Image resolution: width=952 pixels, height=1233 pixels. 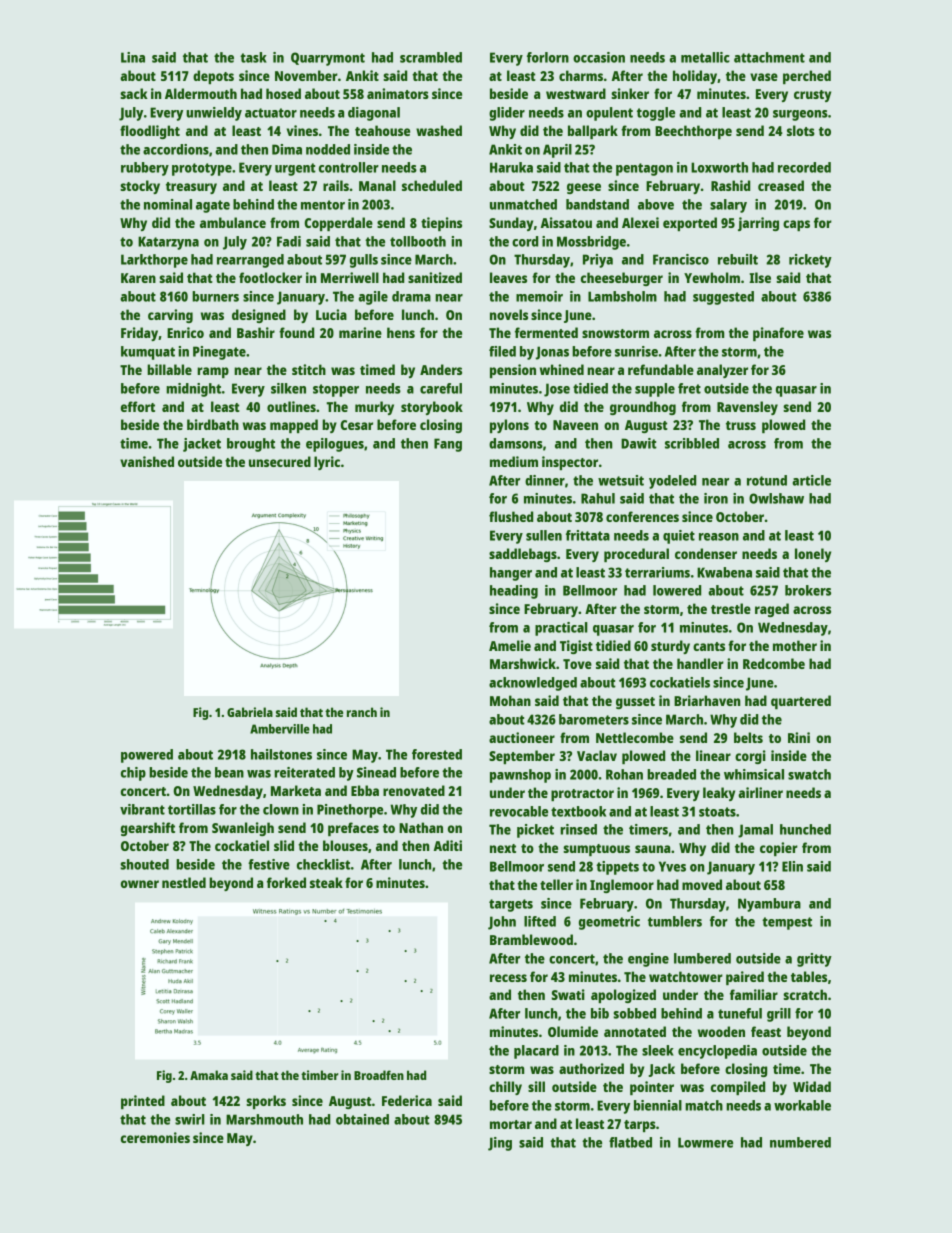 I want to click on vase, so click(x=764, y=77).
